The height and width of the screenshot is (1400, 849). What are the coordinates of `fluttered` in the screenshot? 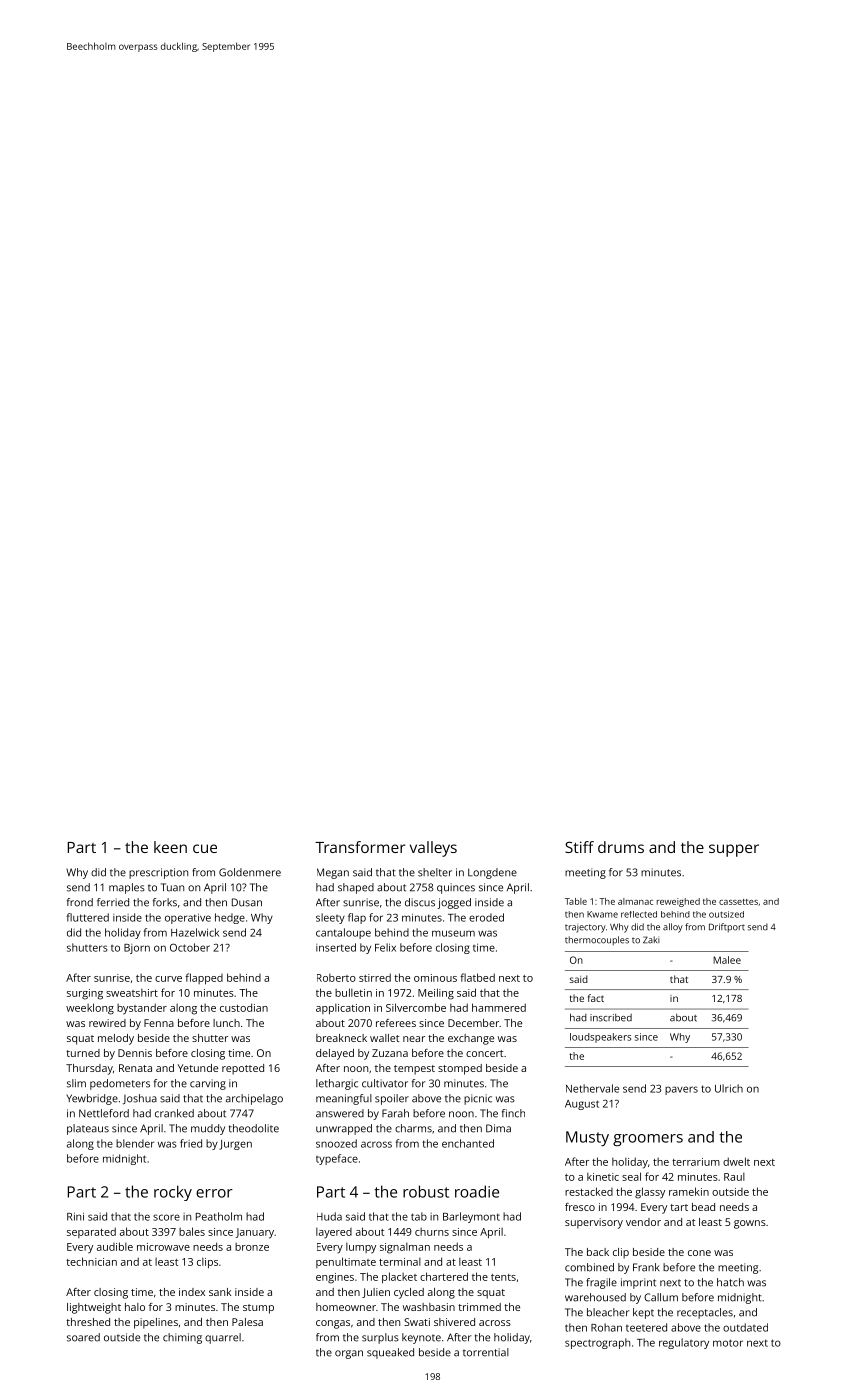 It's located at (87, 917).
